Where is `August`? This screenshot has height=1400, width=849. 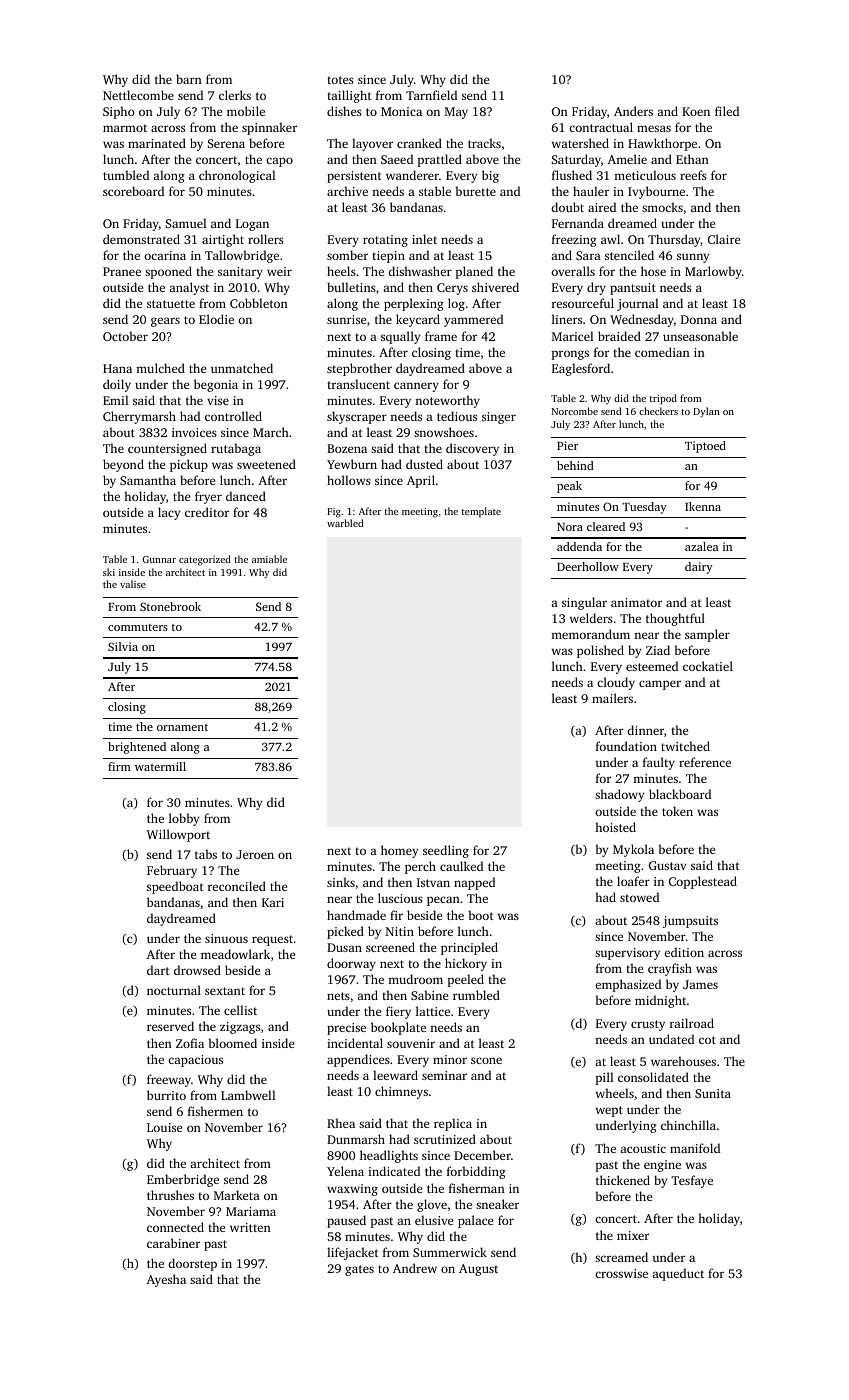 August is located at coordinates (478, 1270).
